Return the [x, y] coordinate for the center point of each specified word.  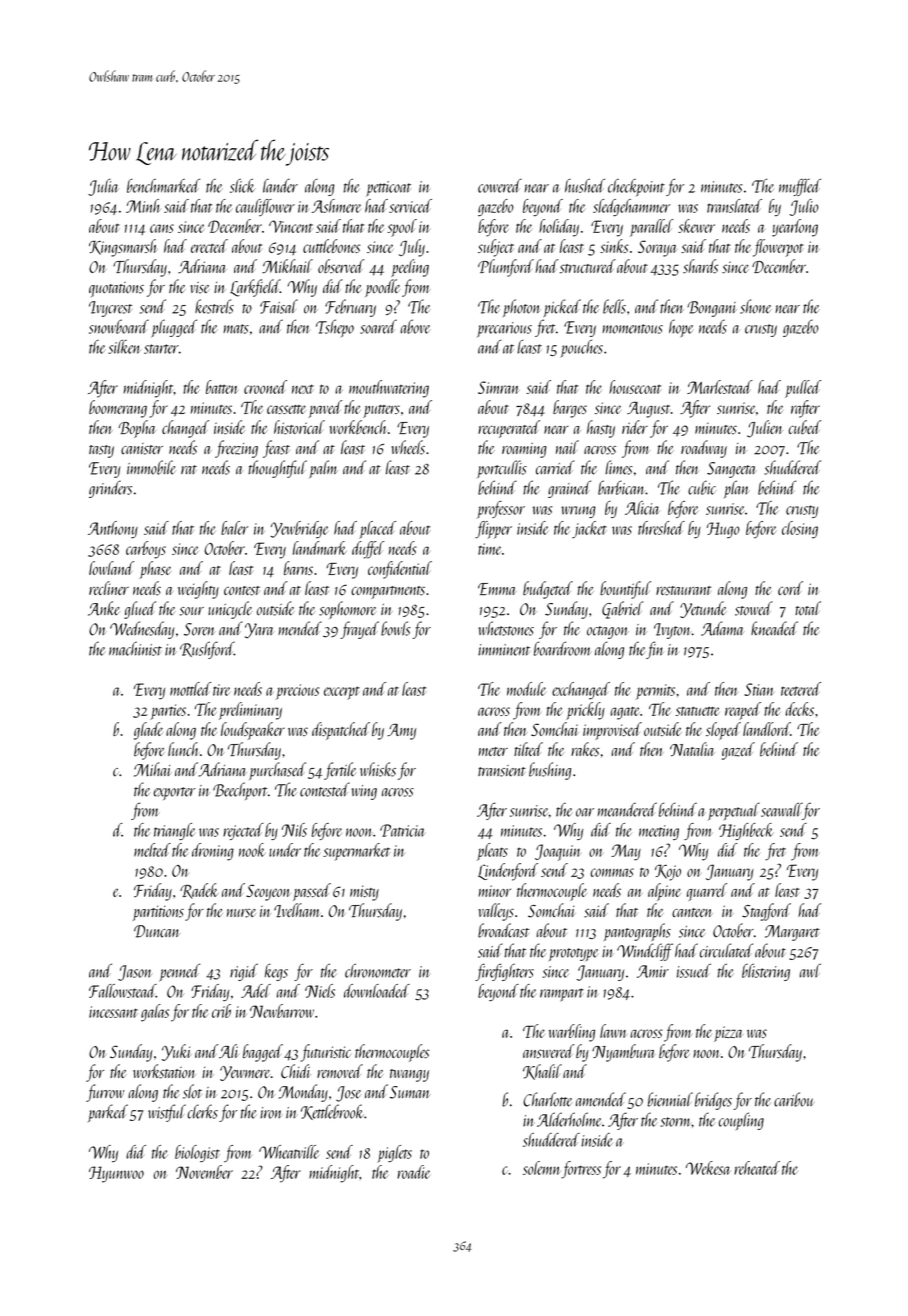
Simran [498, 387]
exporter [175, 793]
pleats [492, 852]
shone [755, 306]
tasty [101, 451]
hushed [585, 186]
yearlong [795, 228]
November [204, 1172]
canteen [692, 912]
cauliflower [265, 207]
